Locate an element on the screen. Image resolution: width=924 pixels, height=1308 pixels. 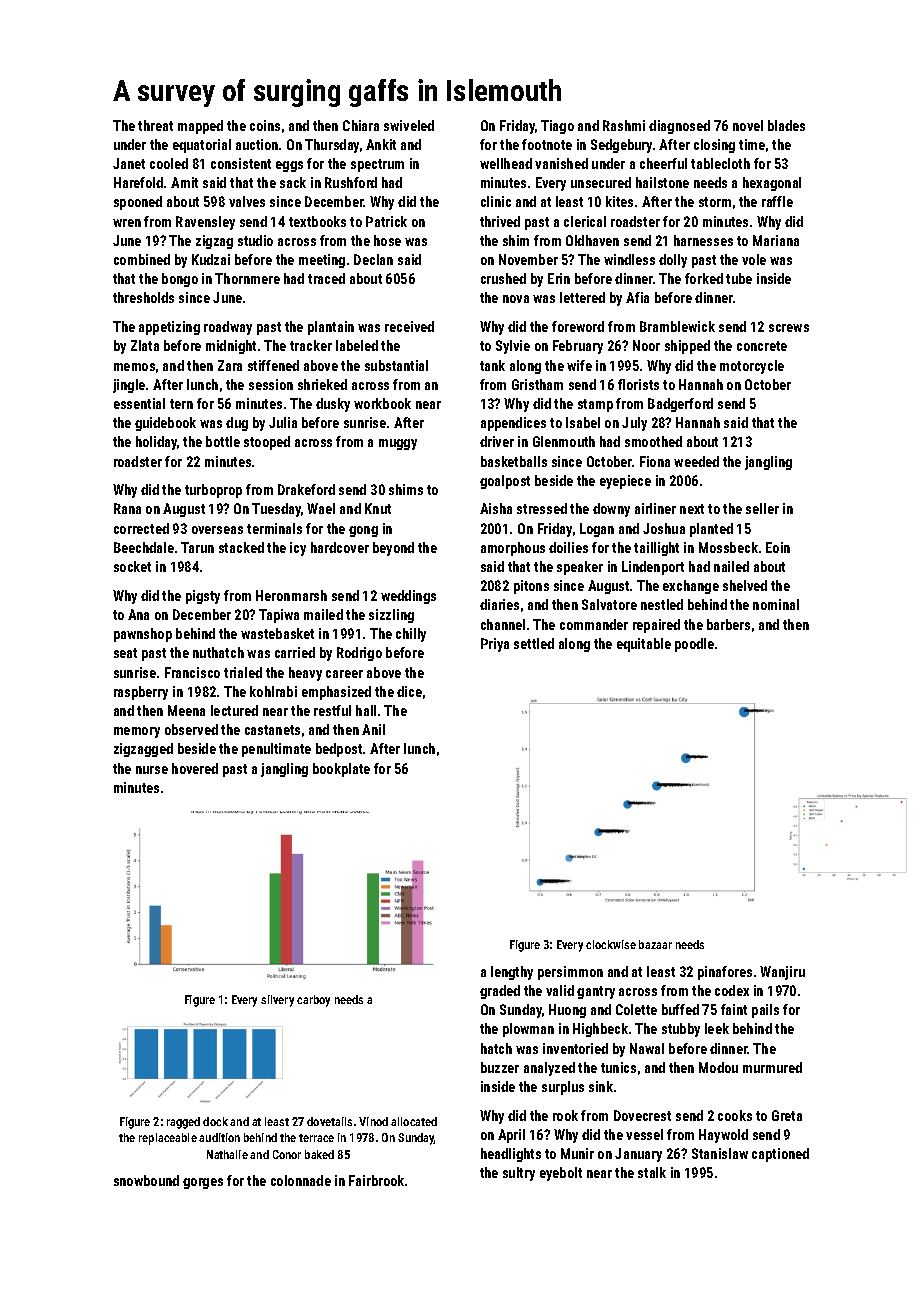
seller is located at coordinates (762, 508).
